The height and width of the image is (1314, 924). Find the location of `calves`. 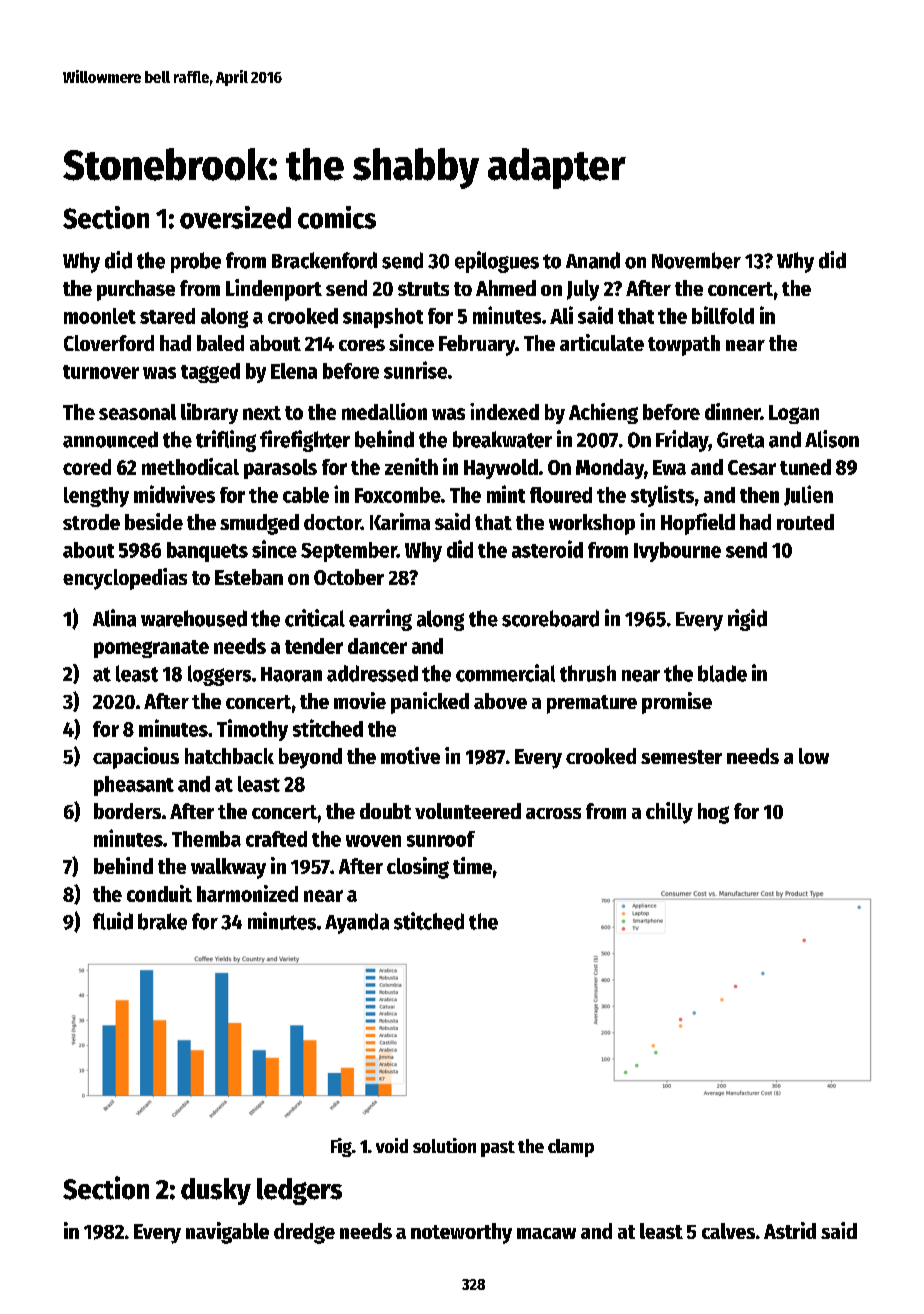

calves is located at coordinates (728, 1231).
